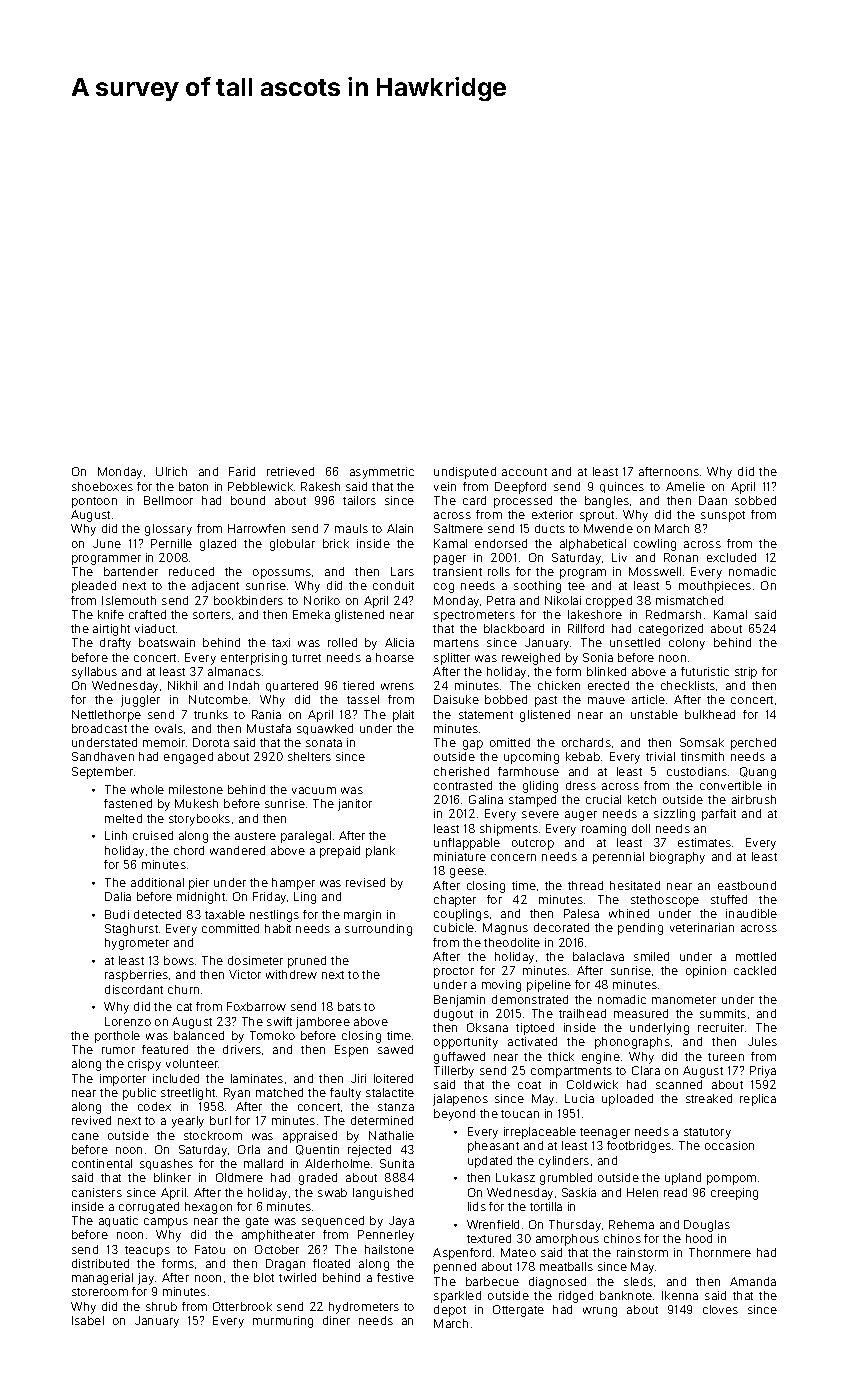 Image resolution: width=849 pixels, height=1400 pixels. Describe the element at coordinates (196, 789) in the screenshot. I see `milestone` at that location.
